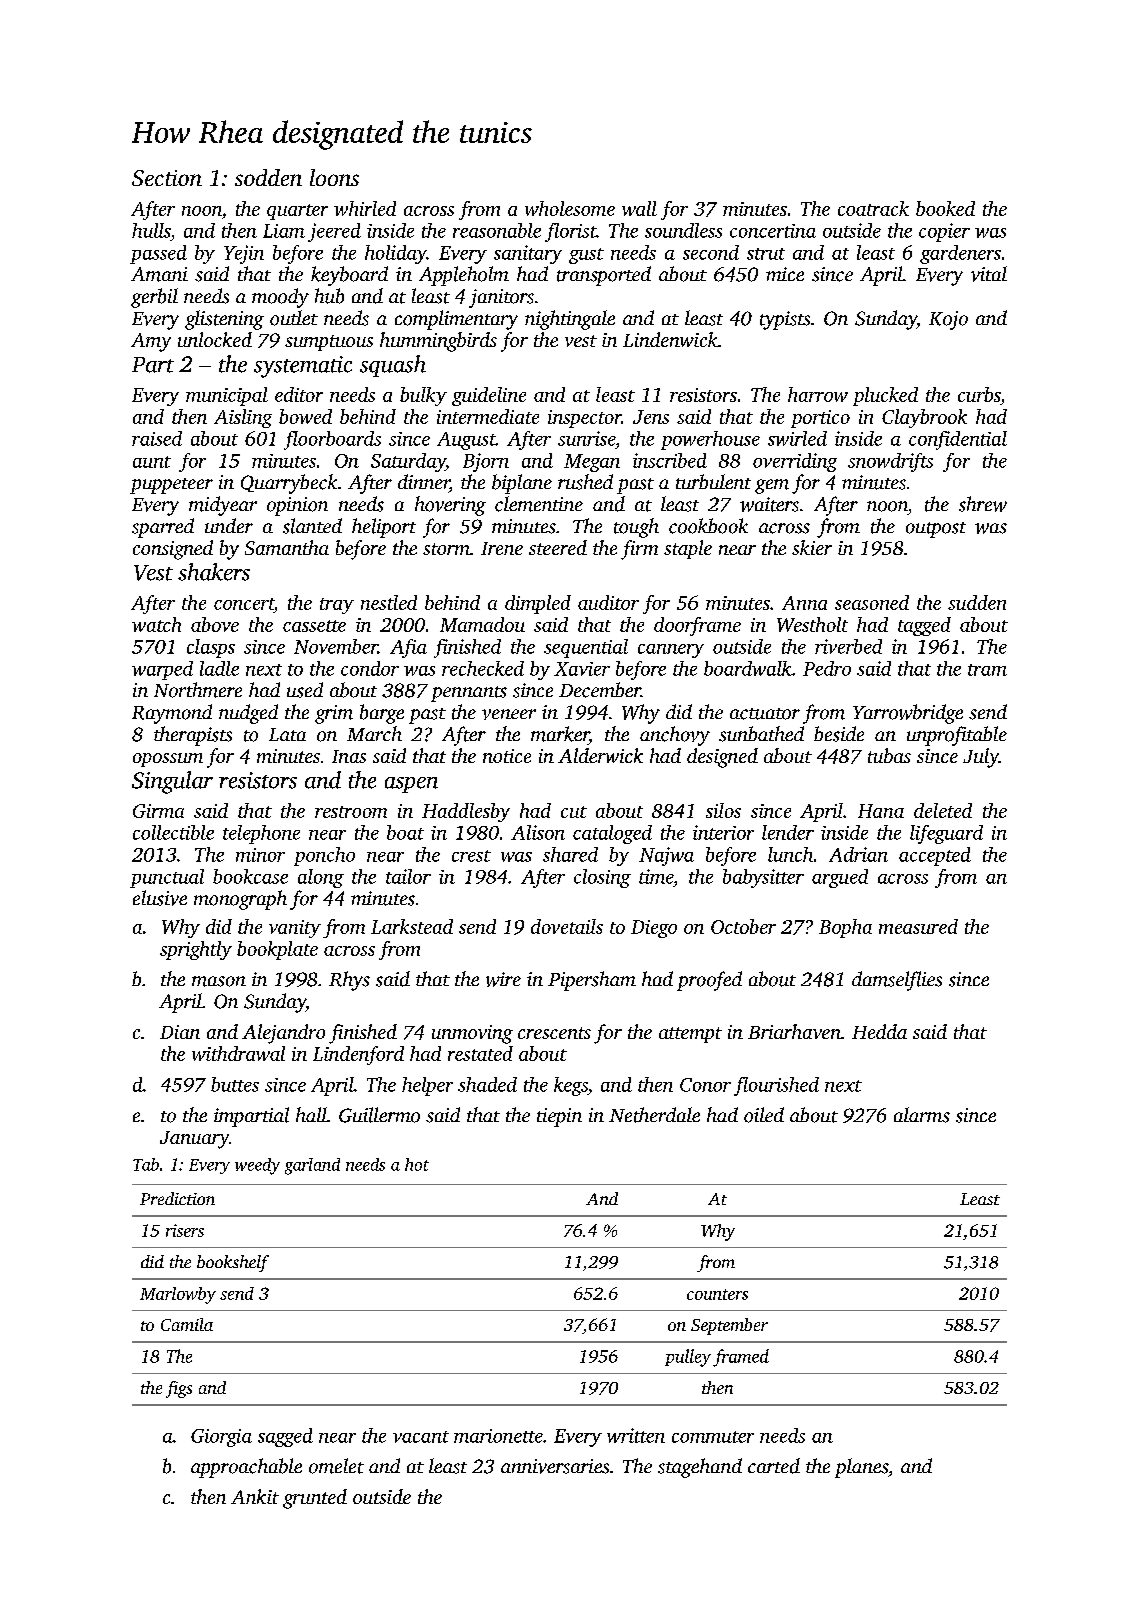 The image size is (1139, 1611). Describe the element at coordinates (804, 603) in the screenshot. I see `Anna` at that location.
